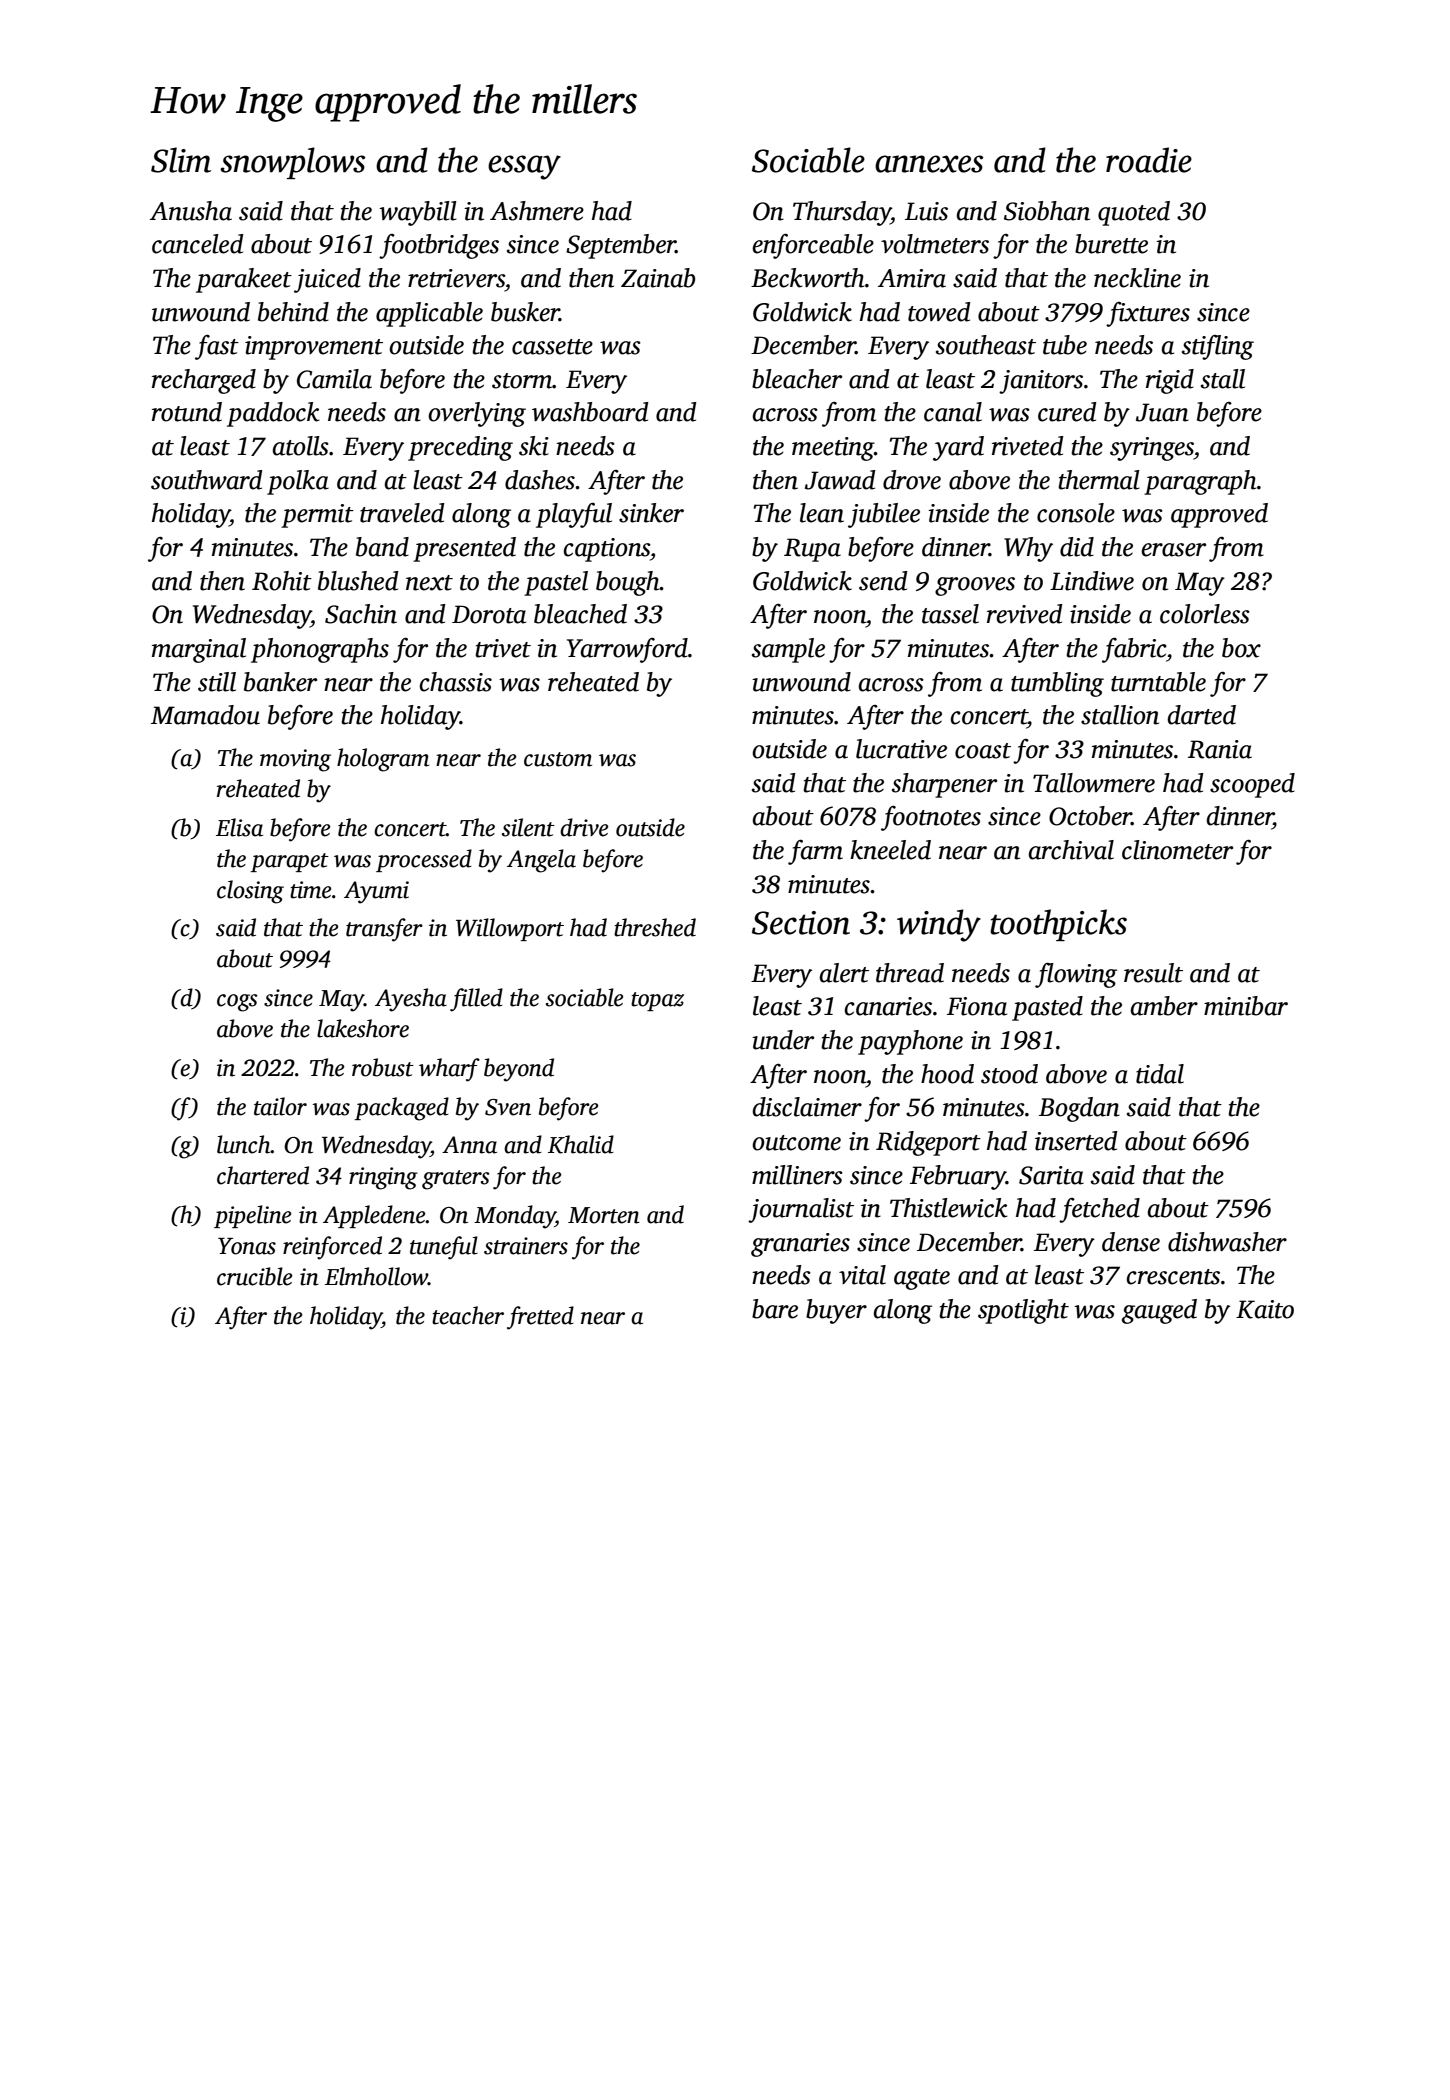 Image resolution: width=1450 pixels, height=2100 pixels. What do you see at coordinates (358, 581) in the screenshot?
I see `blushed` at bounding box center [358, 581].
